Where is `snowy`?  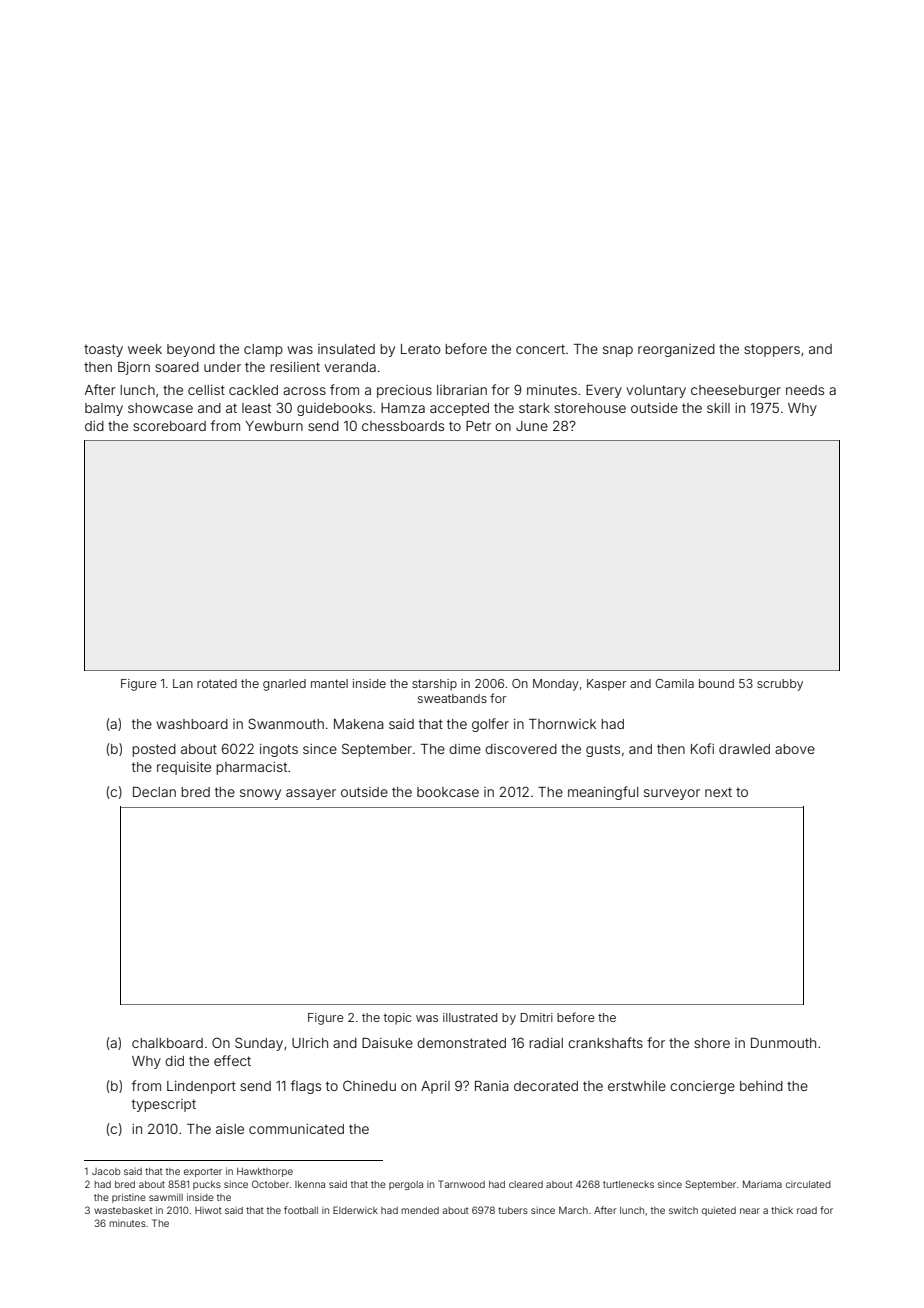 snowy is located at coordinates (260, 794).
